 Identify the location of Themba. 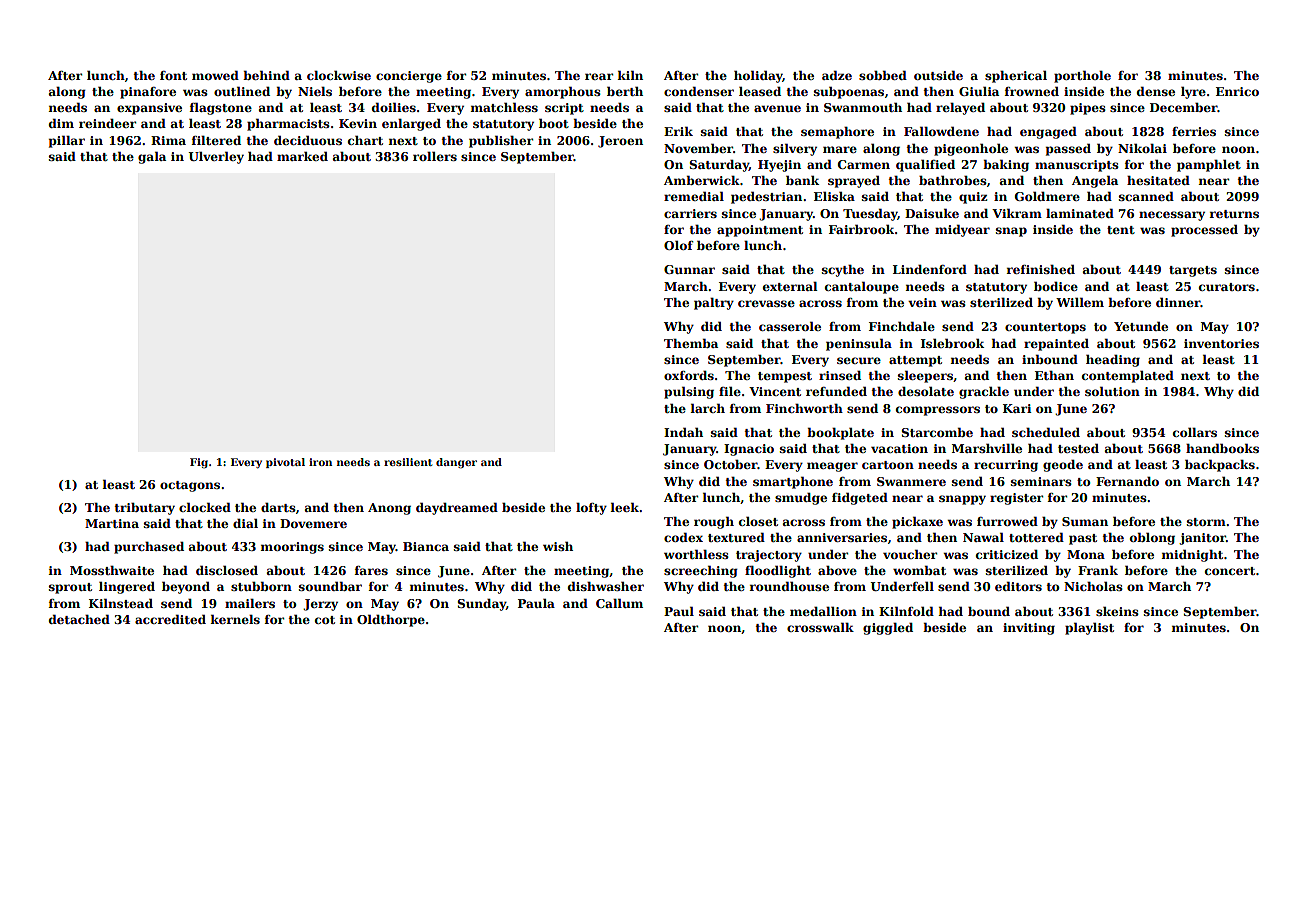
(691, 343).
